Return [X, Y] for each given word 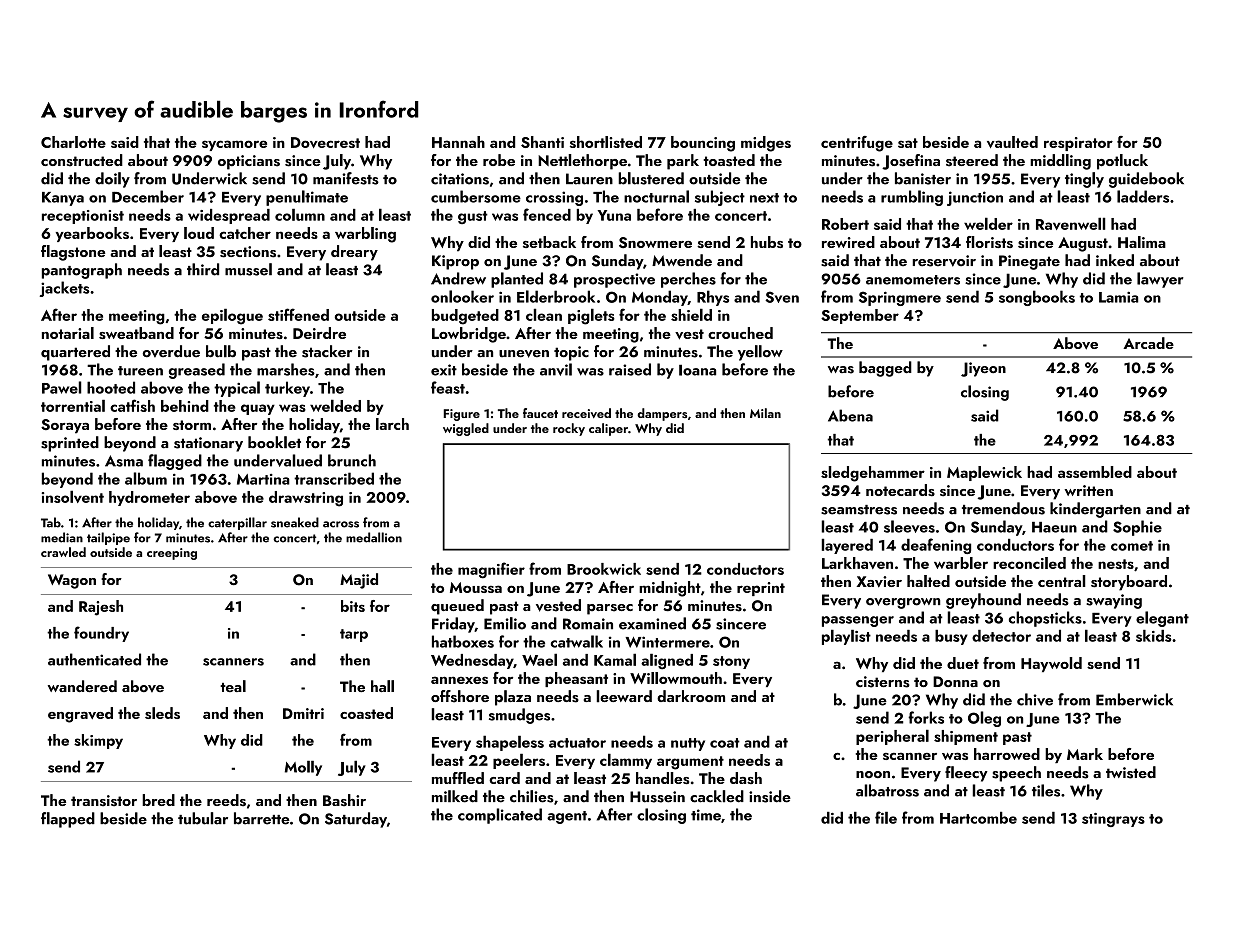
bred [158, 800]
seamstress [859, 510]
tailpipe [108, 538]
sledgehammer [873, 474]
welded [335, 405]
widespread [229, 216]
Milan [765, 413]
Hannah [458, 142]
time [706, 815]
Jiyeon [983, 369]
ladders [1143, 196]
